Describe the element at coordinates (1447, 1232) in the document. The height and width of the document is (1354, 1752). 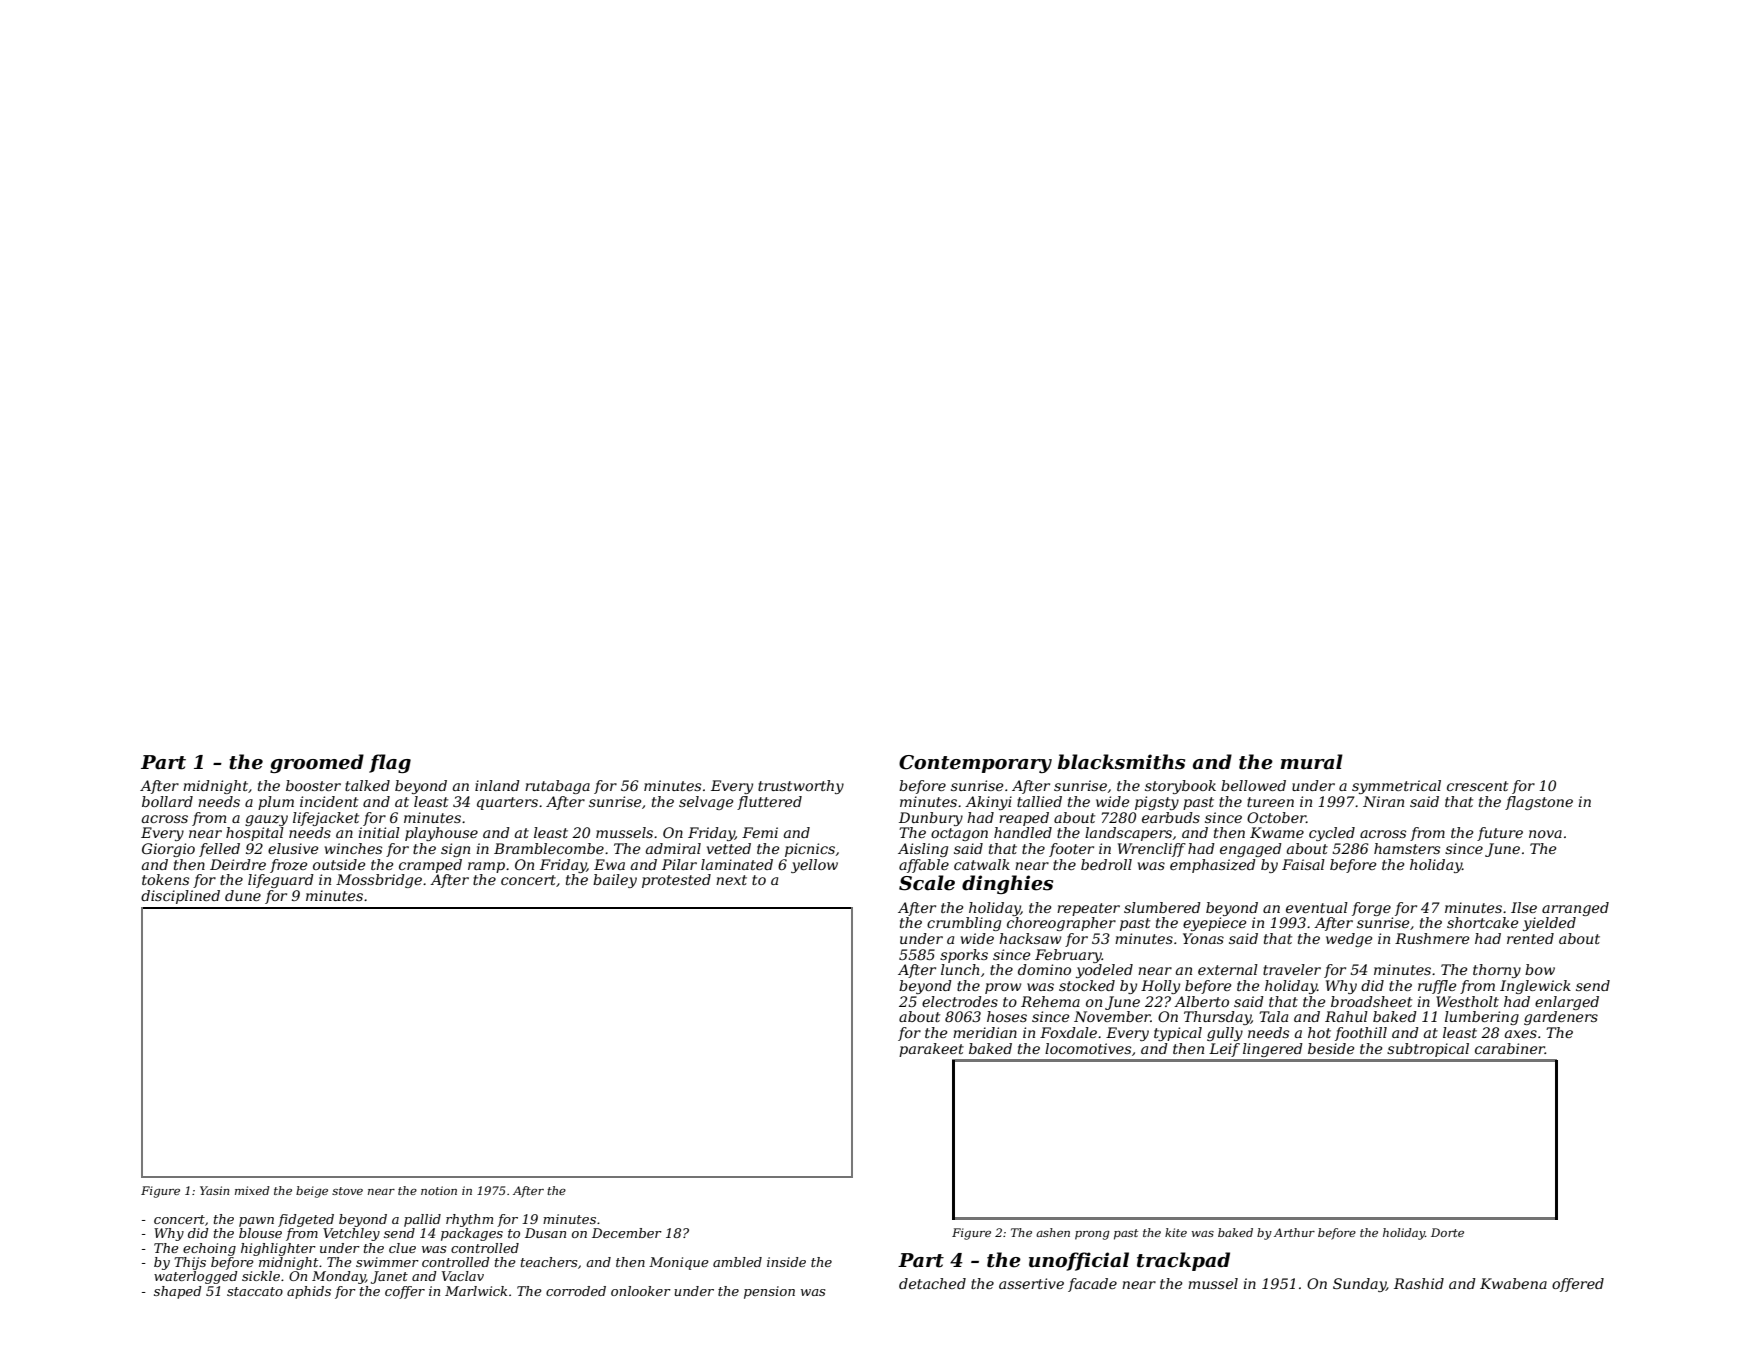
I see `Dorte` at that location.
